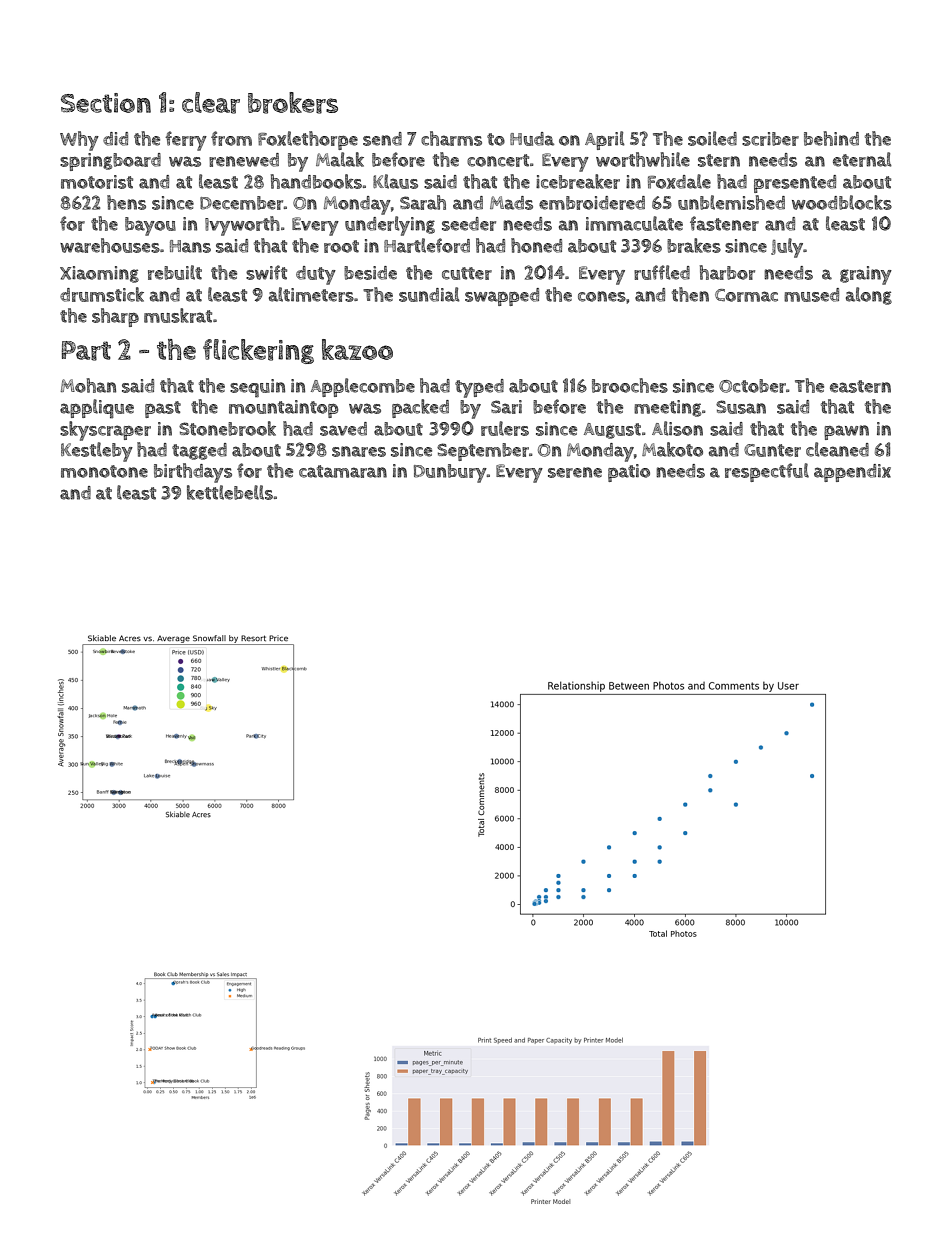  Describe the element at coordinates (175, 272) in the screenshot. I see `rebuilt` at that location.
